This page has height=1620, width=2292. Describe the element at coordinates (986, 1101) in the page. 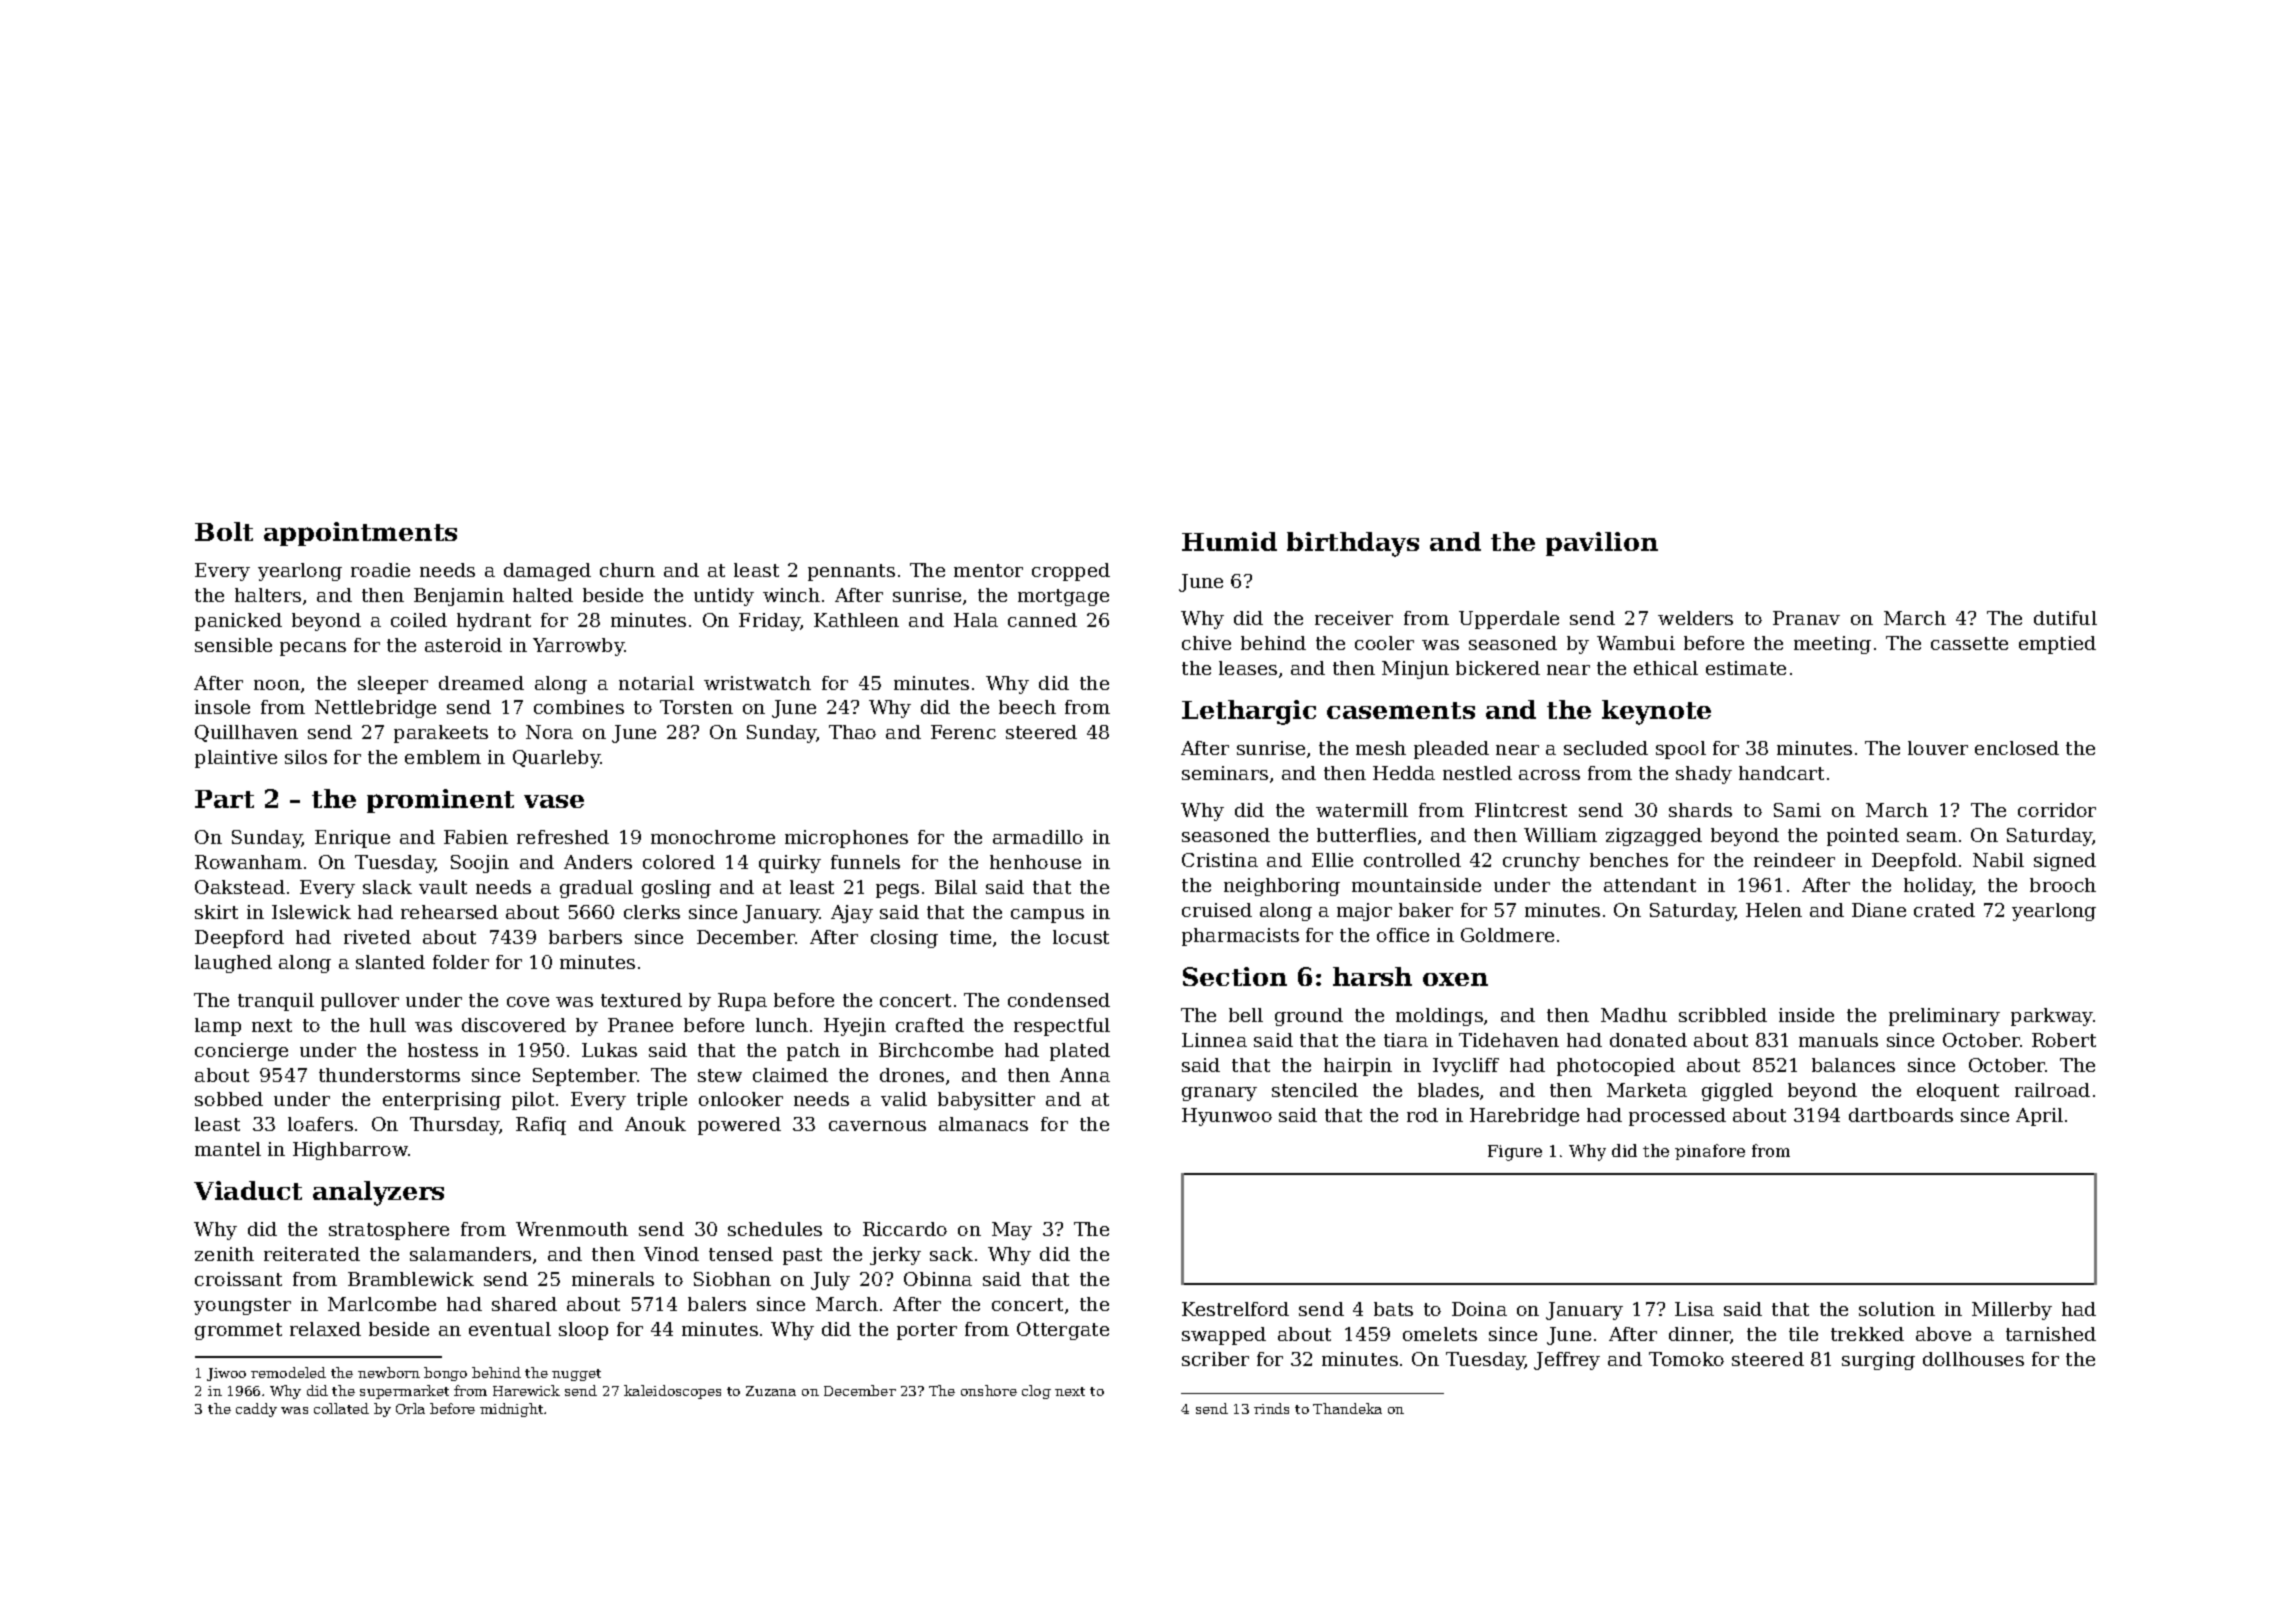

I see `babysitter` at that location.
